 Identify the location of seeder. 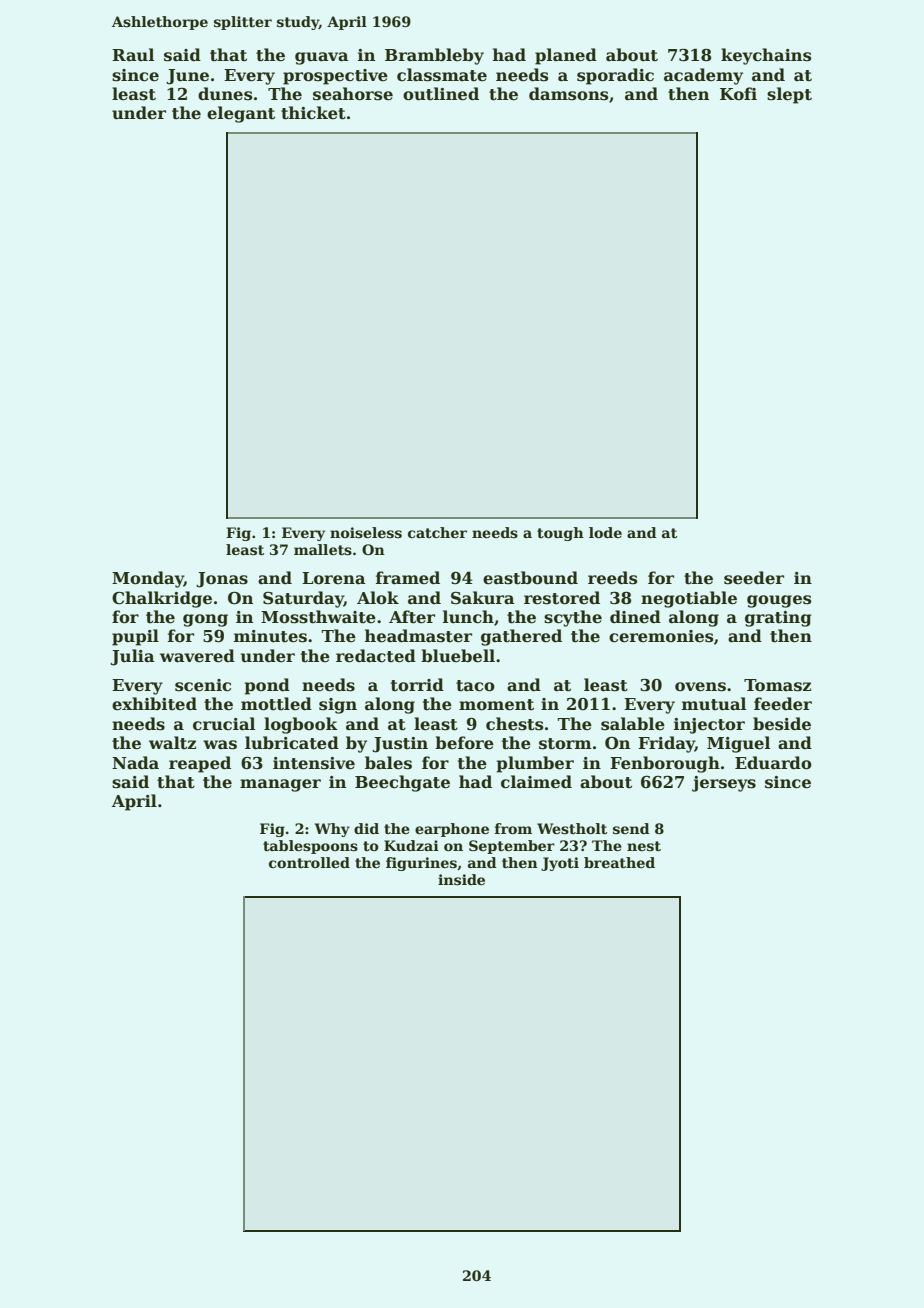
(754, 578).
